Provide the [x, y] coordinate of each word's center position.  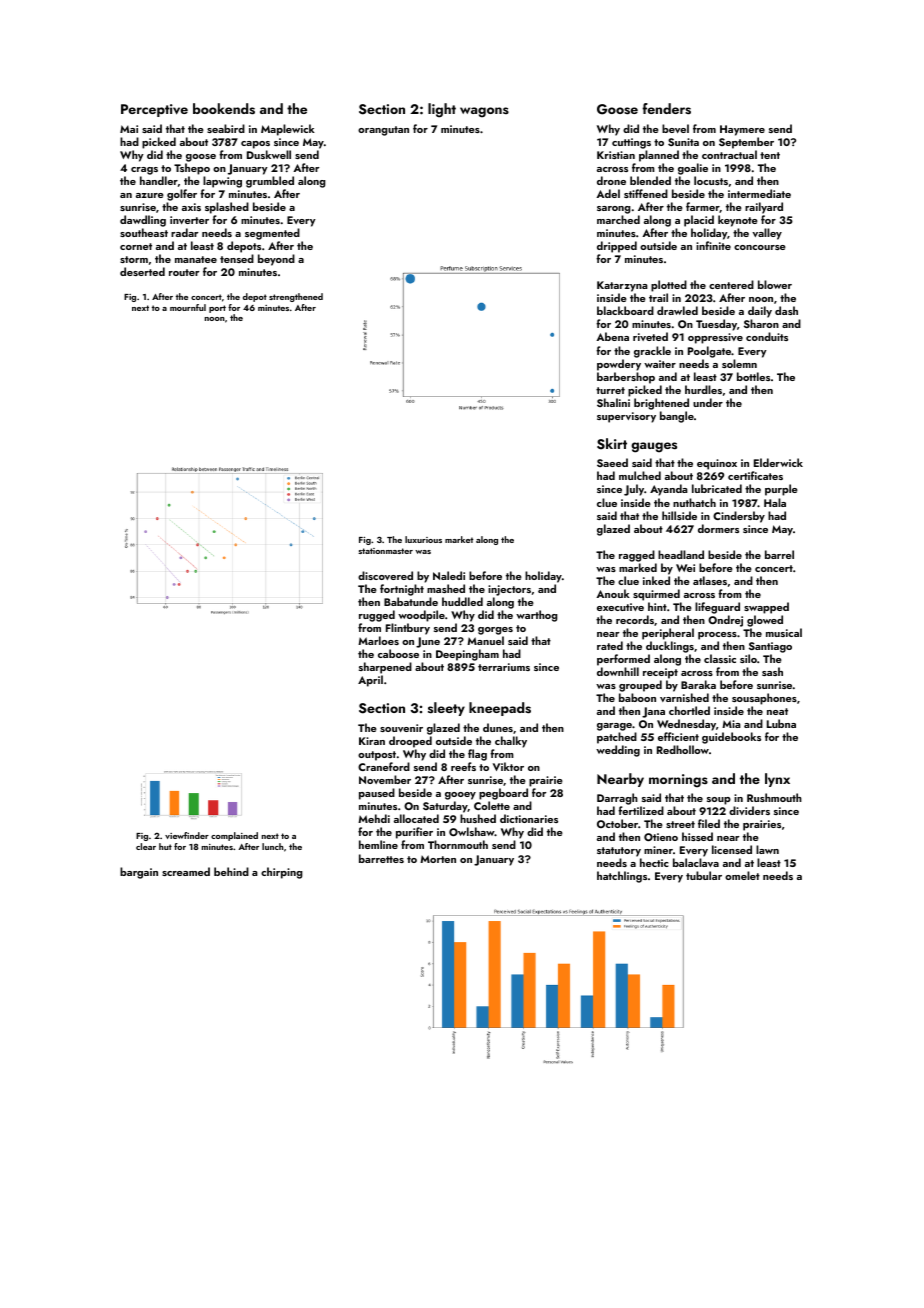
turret [610, 390]
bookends [224, 109]
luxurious [423, 539]
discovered [385, 575]
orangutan [383, 131]
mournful [188, 307]
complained [234, 836]
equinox [717, 464]
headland [681, 554]
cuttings [631, 143]
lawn [767, 849]
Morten [438, 859]
